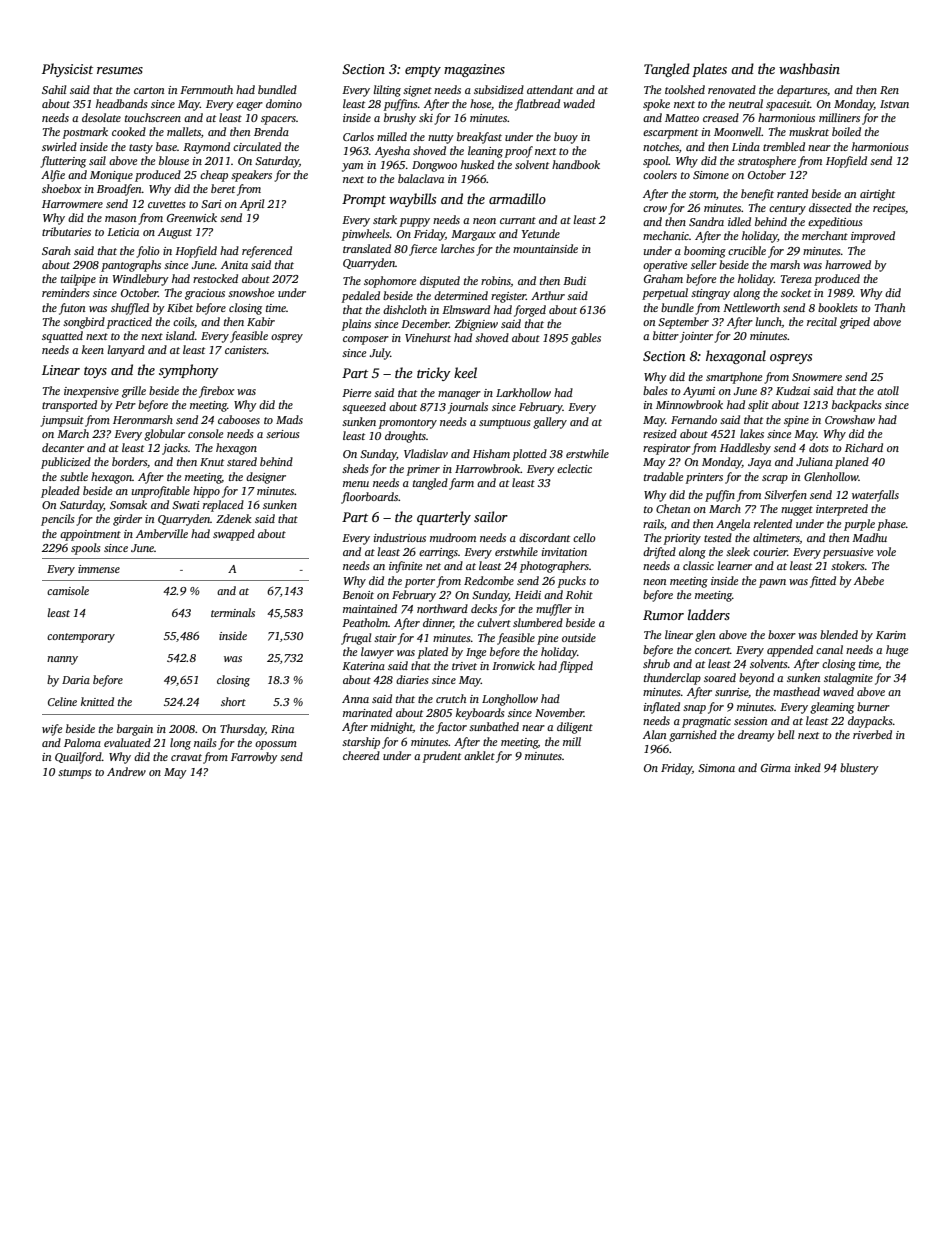 The height and width of the screenshot is (1233, 952). Describe the element at coordinates (499, 89) in the screenshot. I see `subsidized` at that location.
